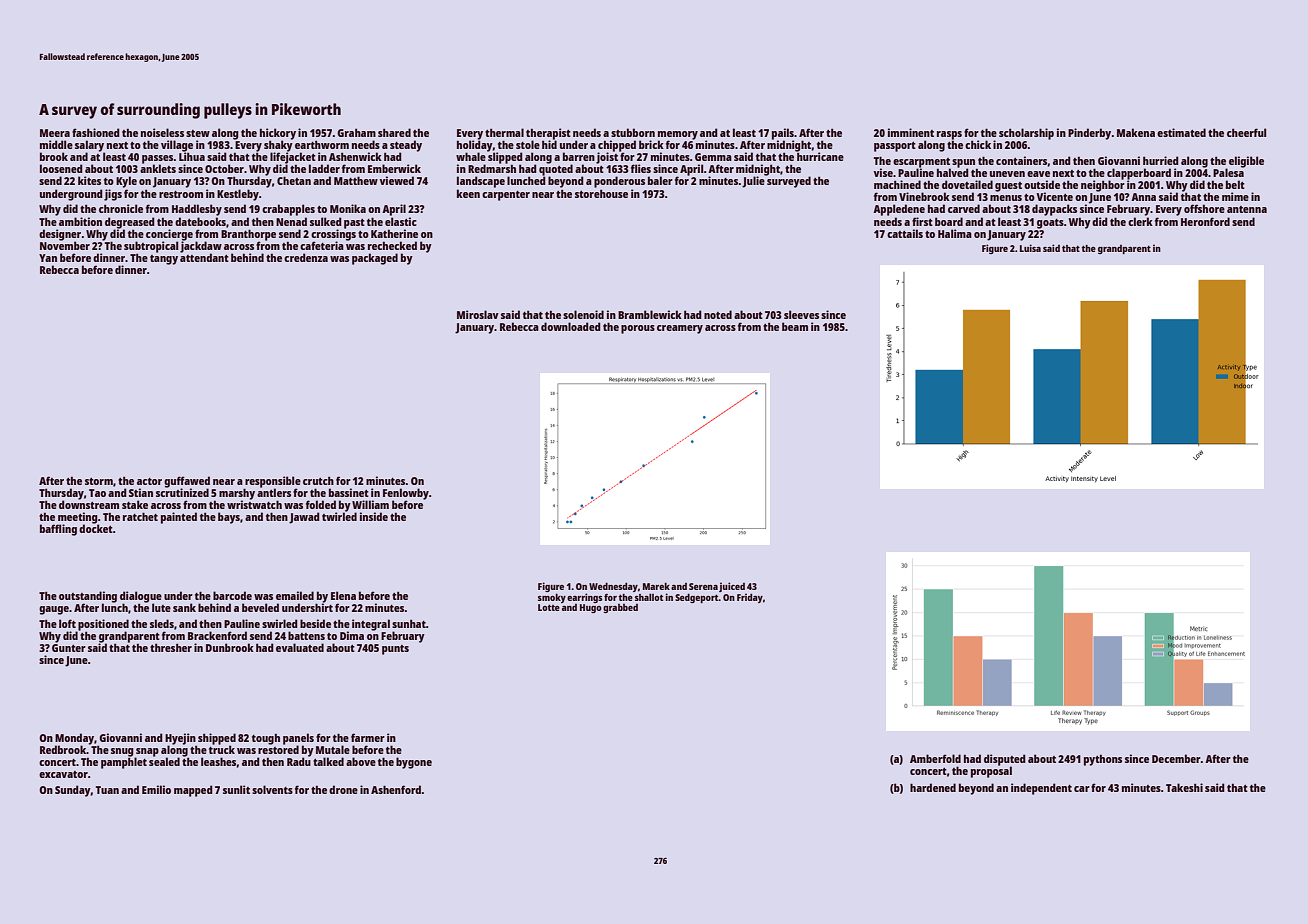 The width and height of the screenshot is (1308, 924). Describe the element at coordinates (703, 586) in the screenshot. I see `Serena` at that location.
